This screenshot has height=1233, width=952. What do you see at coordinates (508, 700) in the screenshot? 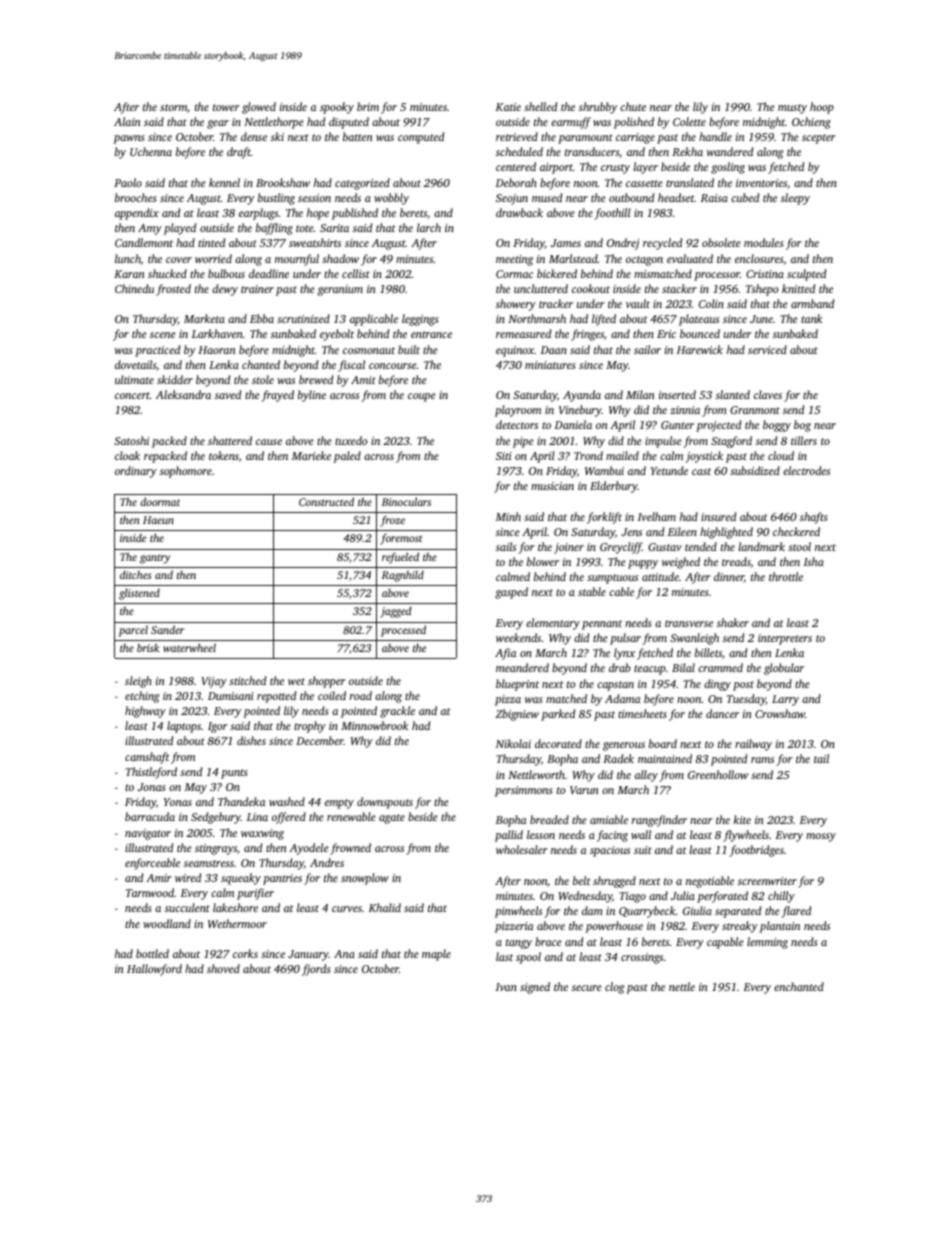
I see `pizza` at bounding box center [508, 700].
